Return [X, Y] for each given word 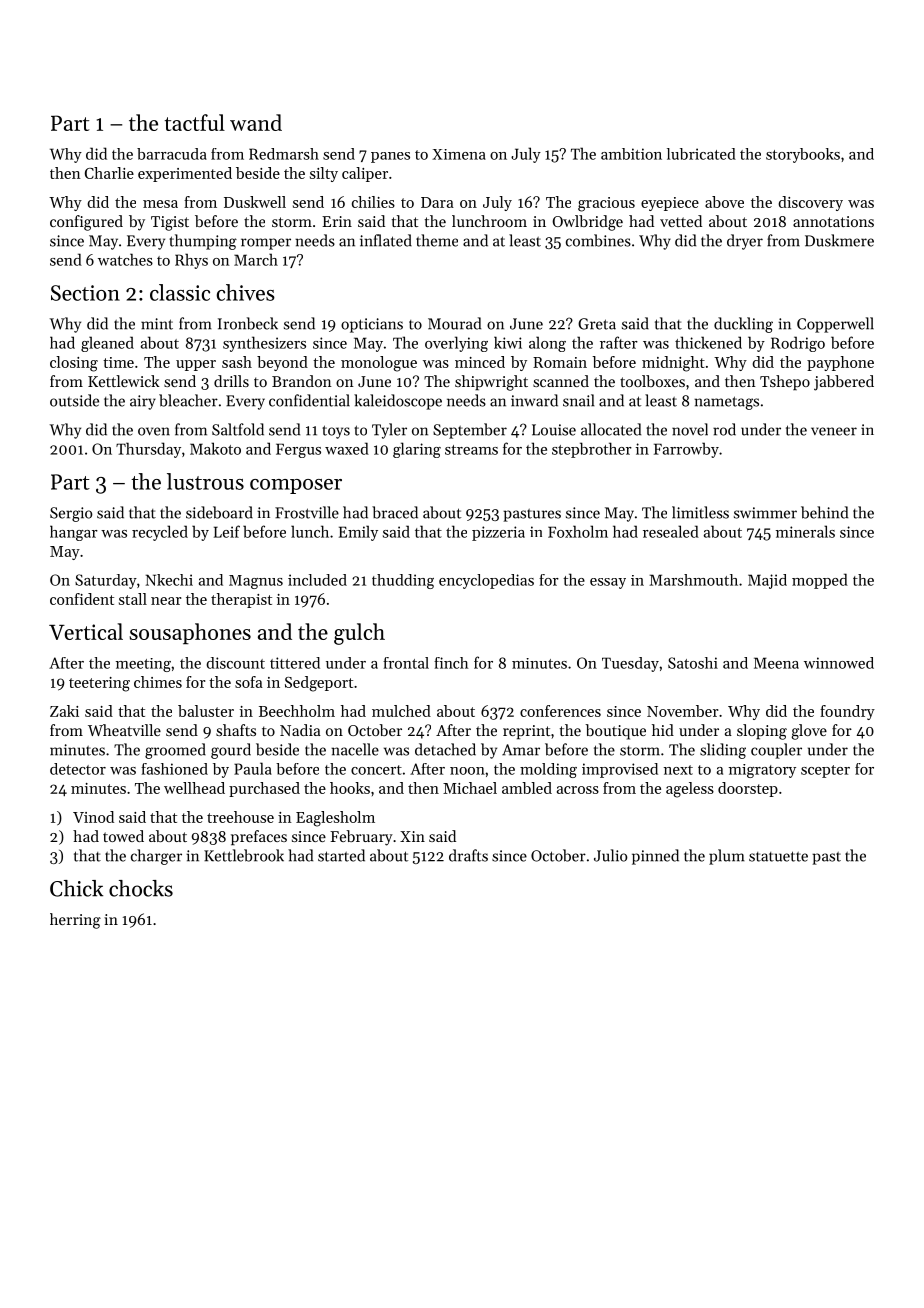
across [578, 790]
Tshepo [785, 382]
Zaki [64, 711]
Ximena [459, 154]
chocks [141, 888]
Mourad [454, 323]
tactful [195, 122]
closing [74, 364]
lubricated [701, 154]
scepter [825, 771]
